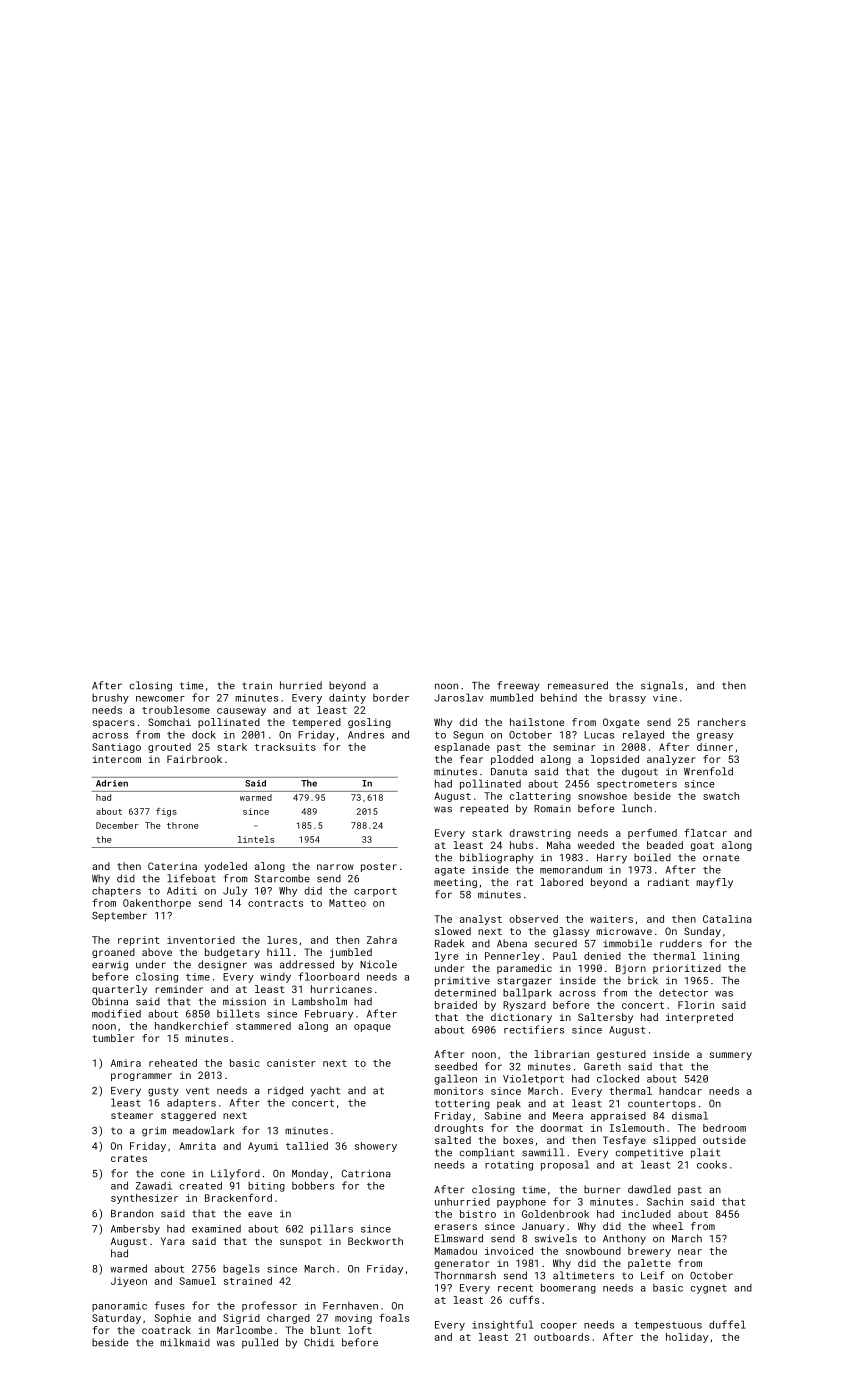 The width and height of the screenshot is (849, 1400). What do you see at coordinates (722, 722) in the screenshot?
I see `ranchers` at bounding box center [722, 722].
